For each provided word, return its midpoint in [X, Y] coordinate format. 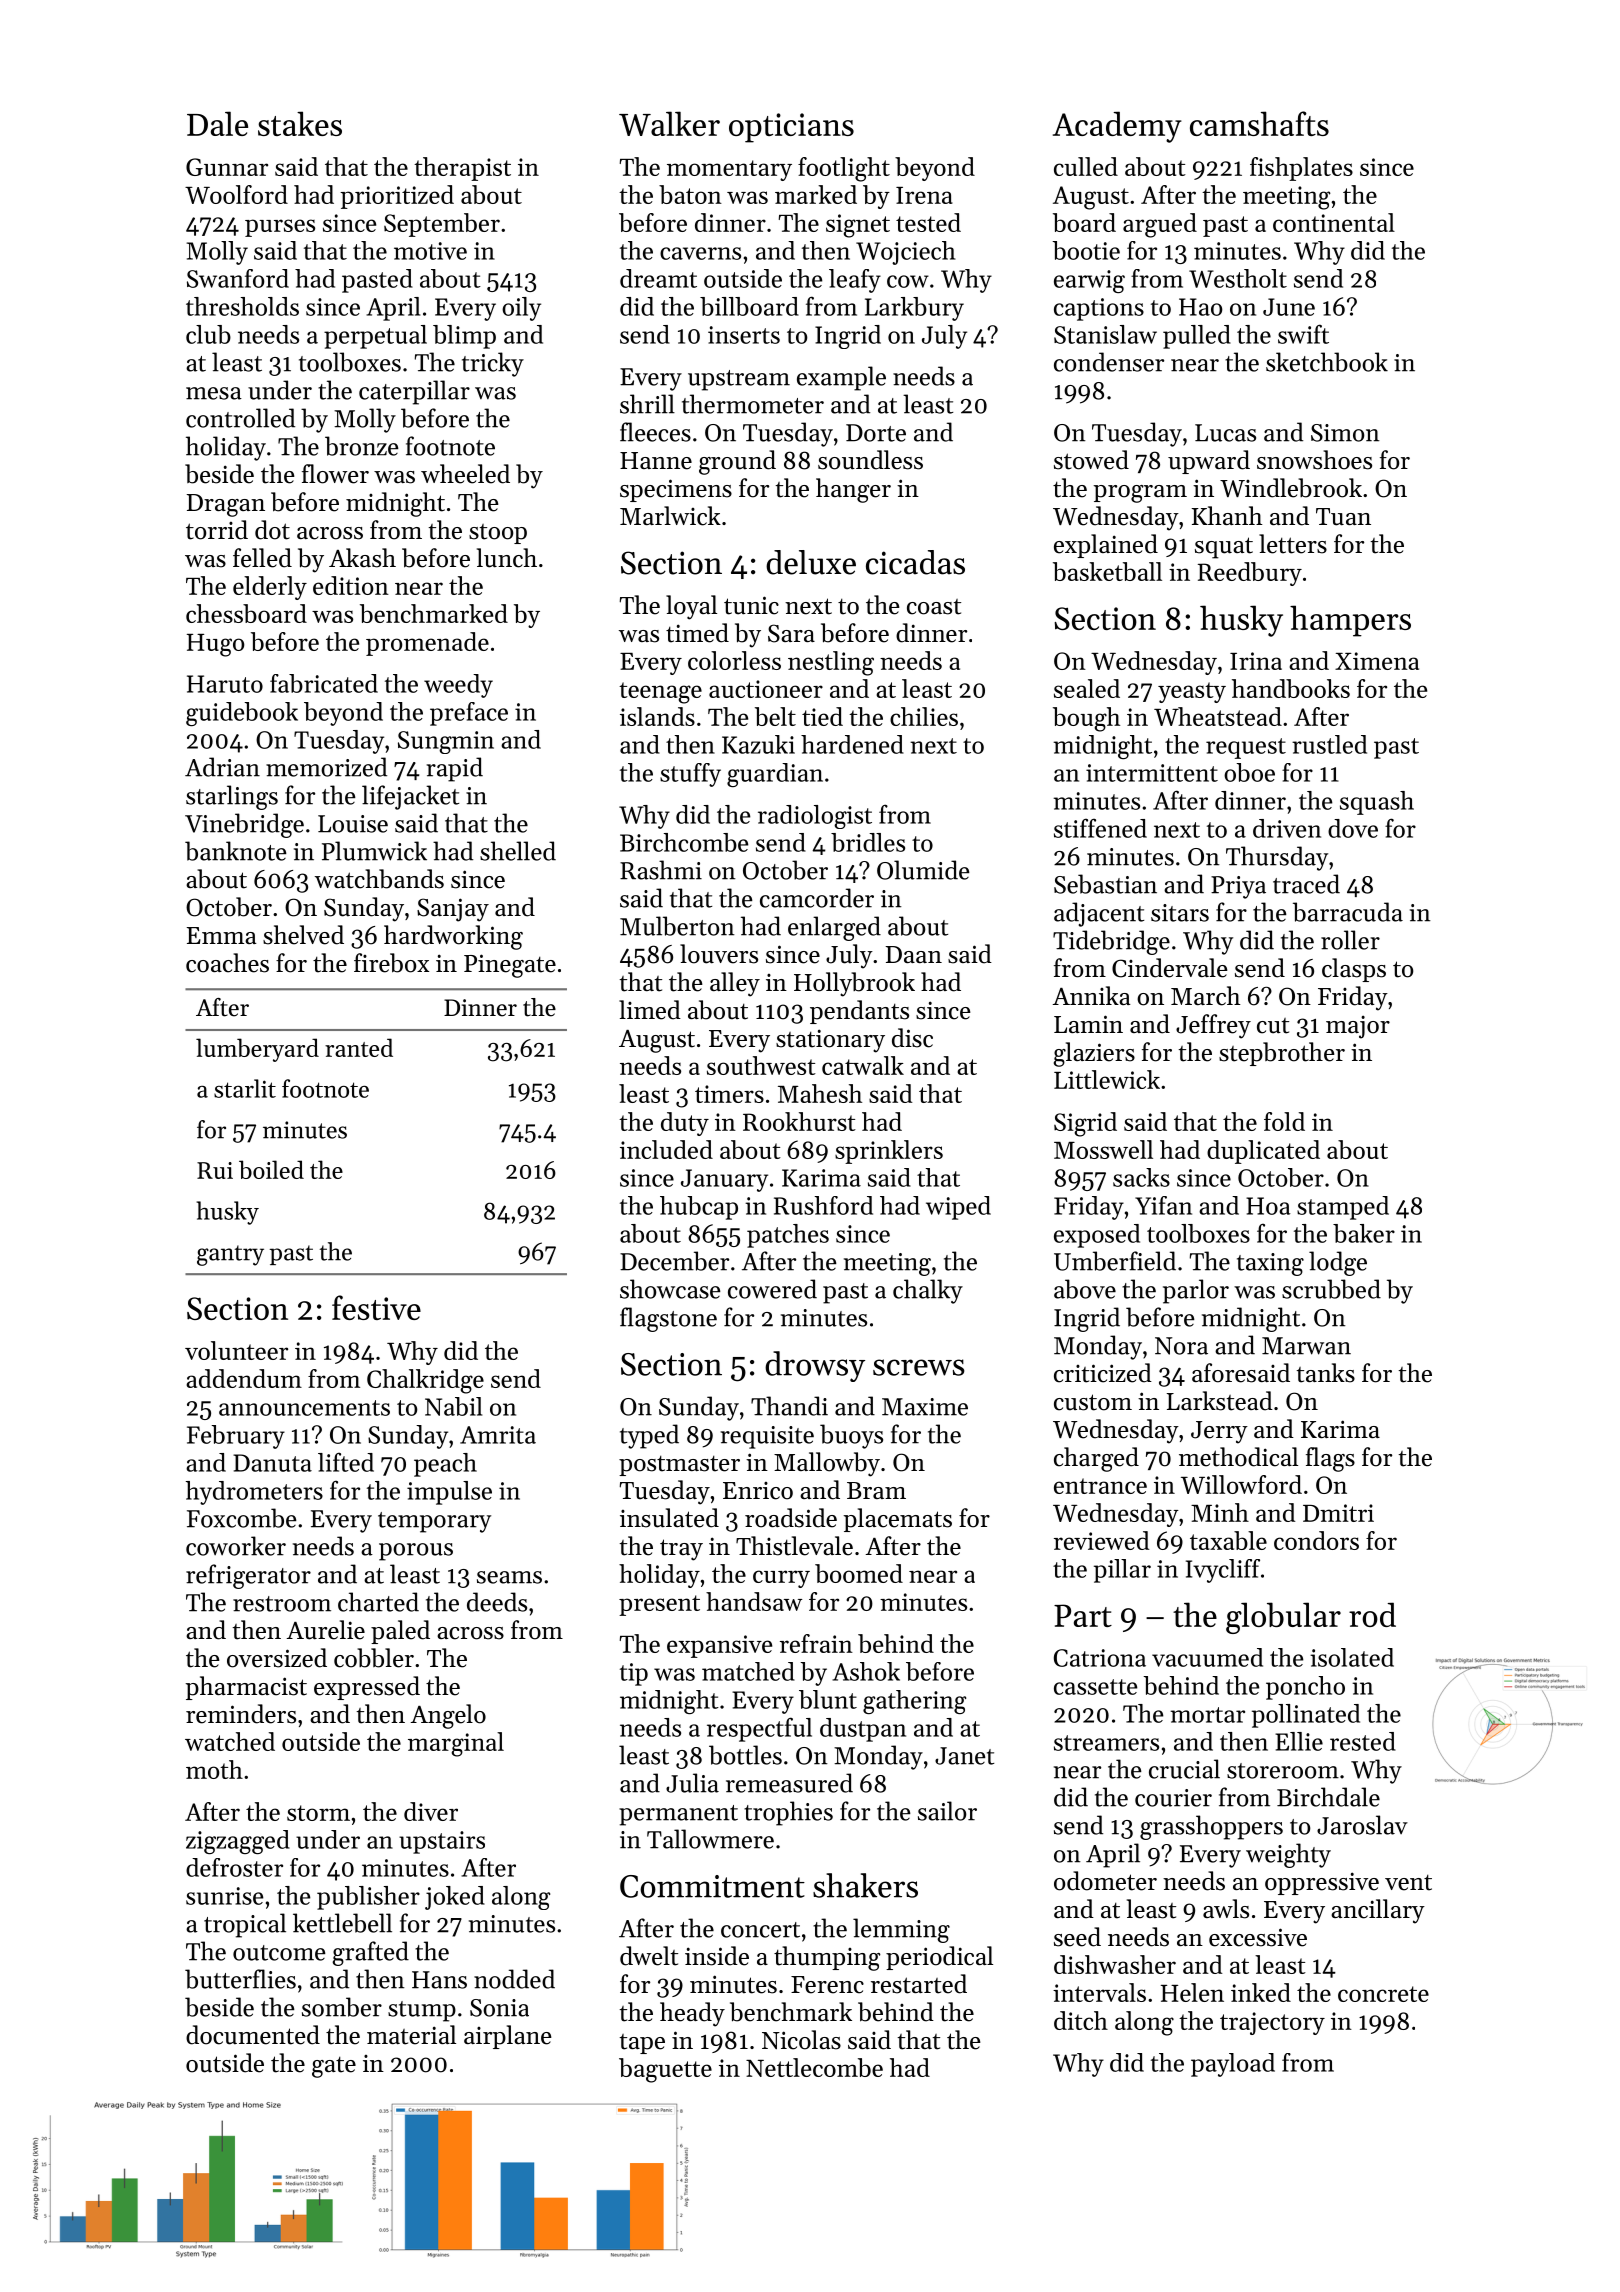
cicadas [915, 562]
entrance [1100, 1486]
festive [376, 1307]
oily [521, 309]
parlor [1196, 1291]
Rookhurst [799, 1121]
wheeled [465, 474]
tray [681, 1550]
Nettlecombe [814, 2067]
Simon [1345, 433]
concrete [1383, 1994]
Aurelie [326, 1630]
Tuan [1343, 517]
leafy [855, 281]
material [411, 2035]
